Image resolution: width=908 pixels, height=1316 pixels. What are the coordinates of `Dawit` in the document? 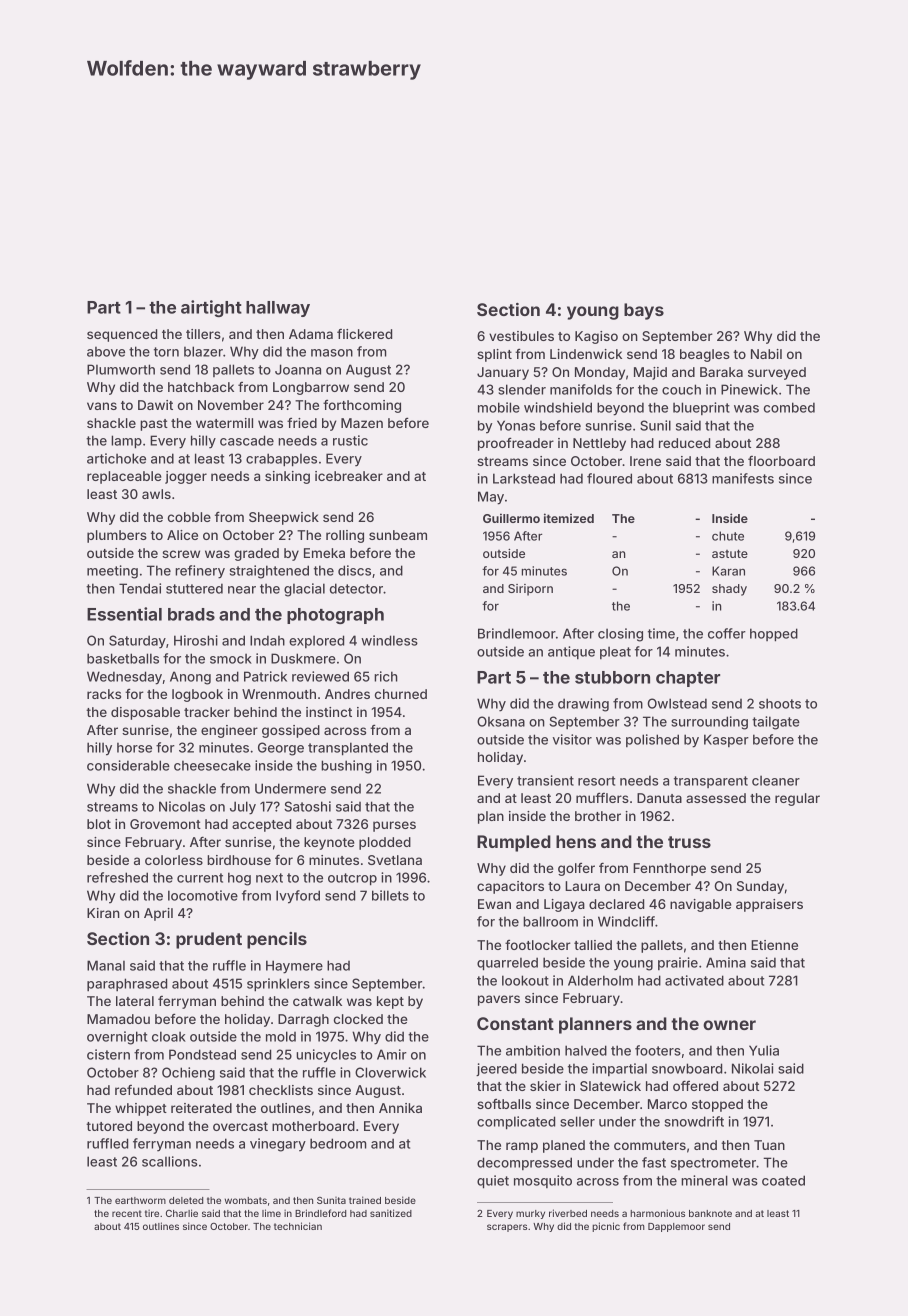 It's located at (155, 405).
